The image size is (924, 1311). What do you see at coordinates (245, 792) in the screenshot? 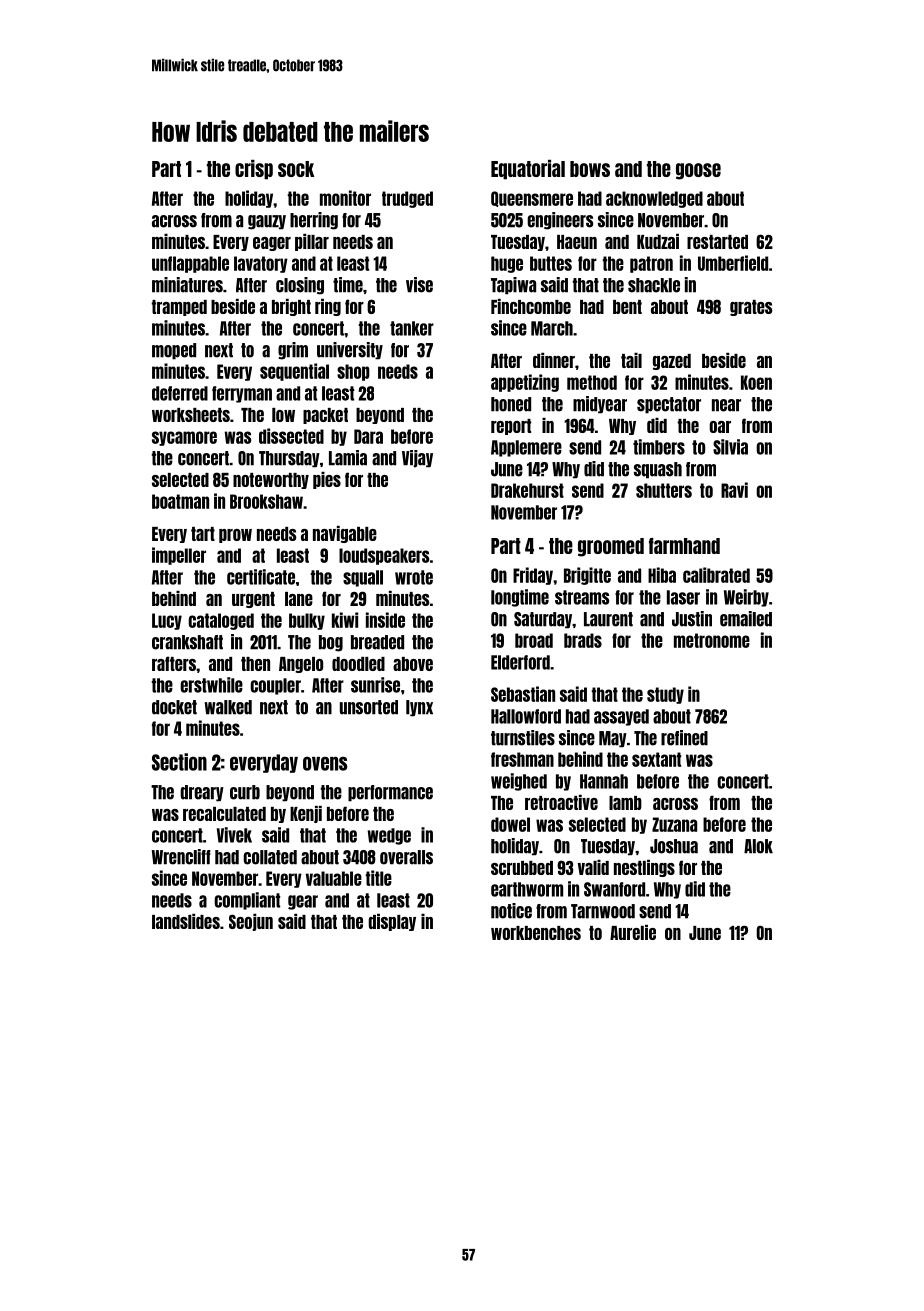
I see `curb` at bounding box center [245, 792].
